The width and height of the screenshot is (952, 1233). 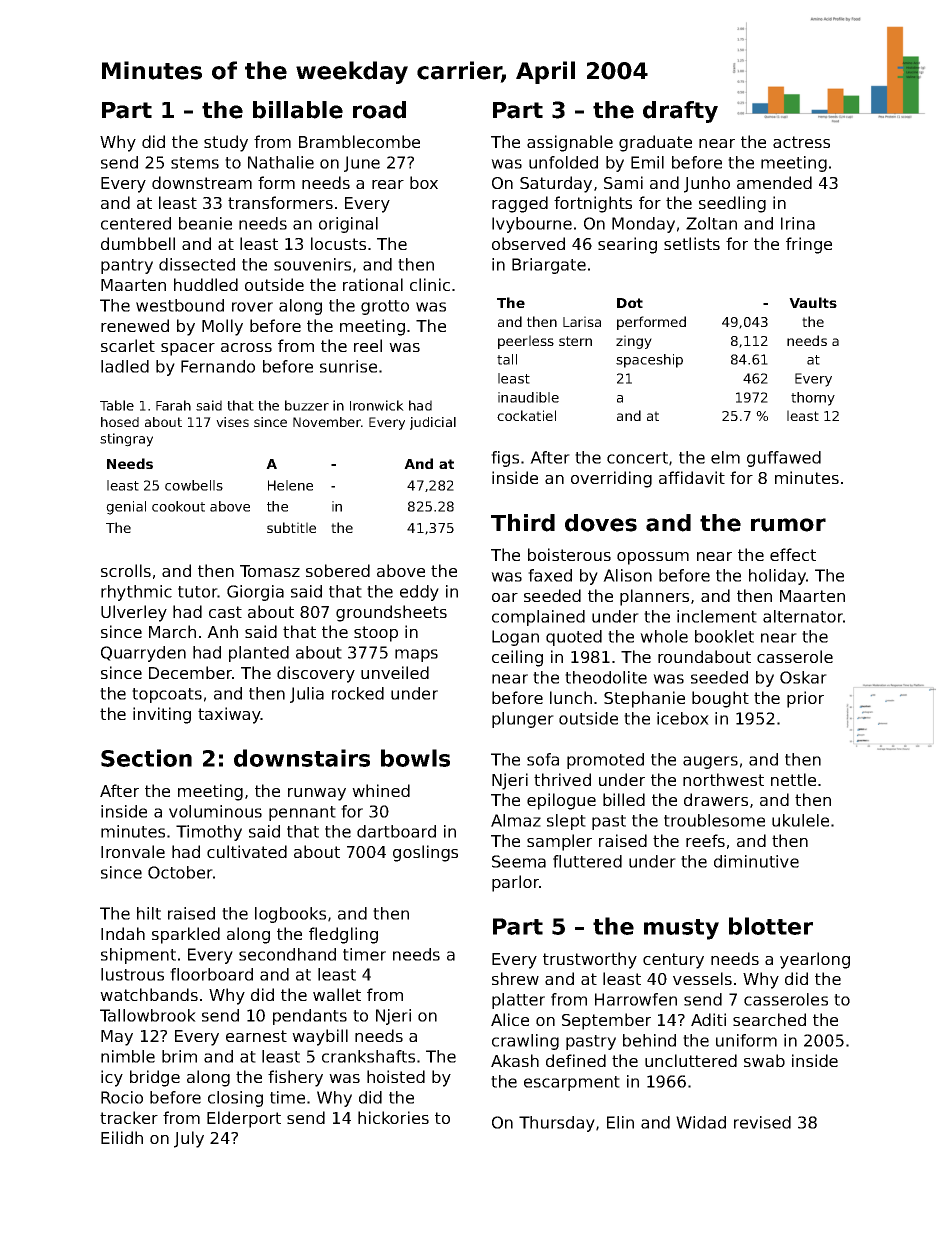 What do you see at coordinates (209, 833) in the screenshot?
I see `Timothy` at bounding box center [209, 833].
